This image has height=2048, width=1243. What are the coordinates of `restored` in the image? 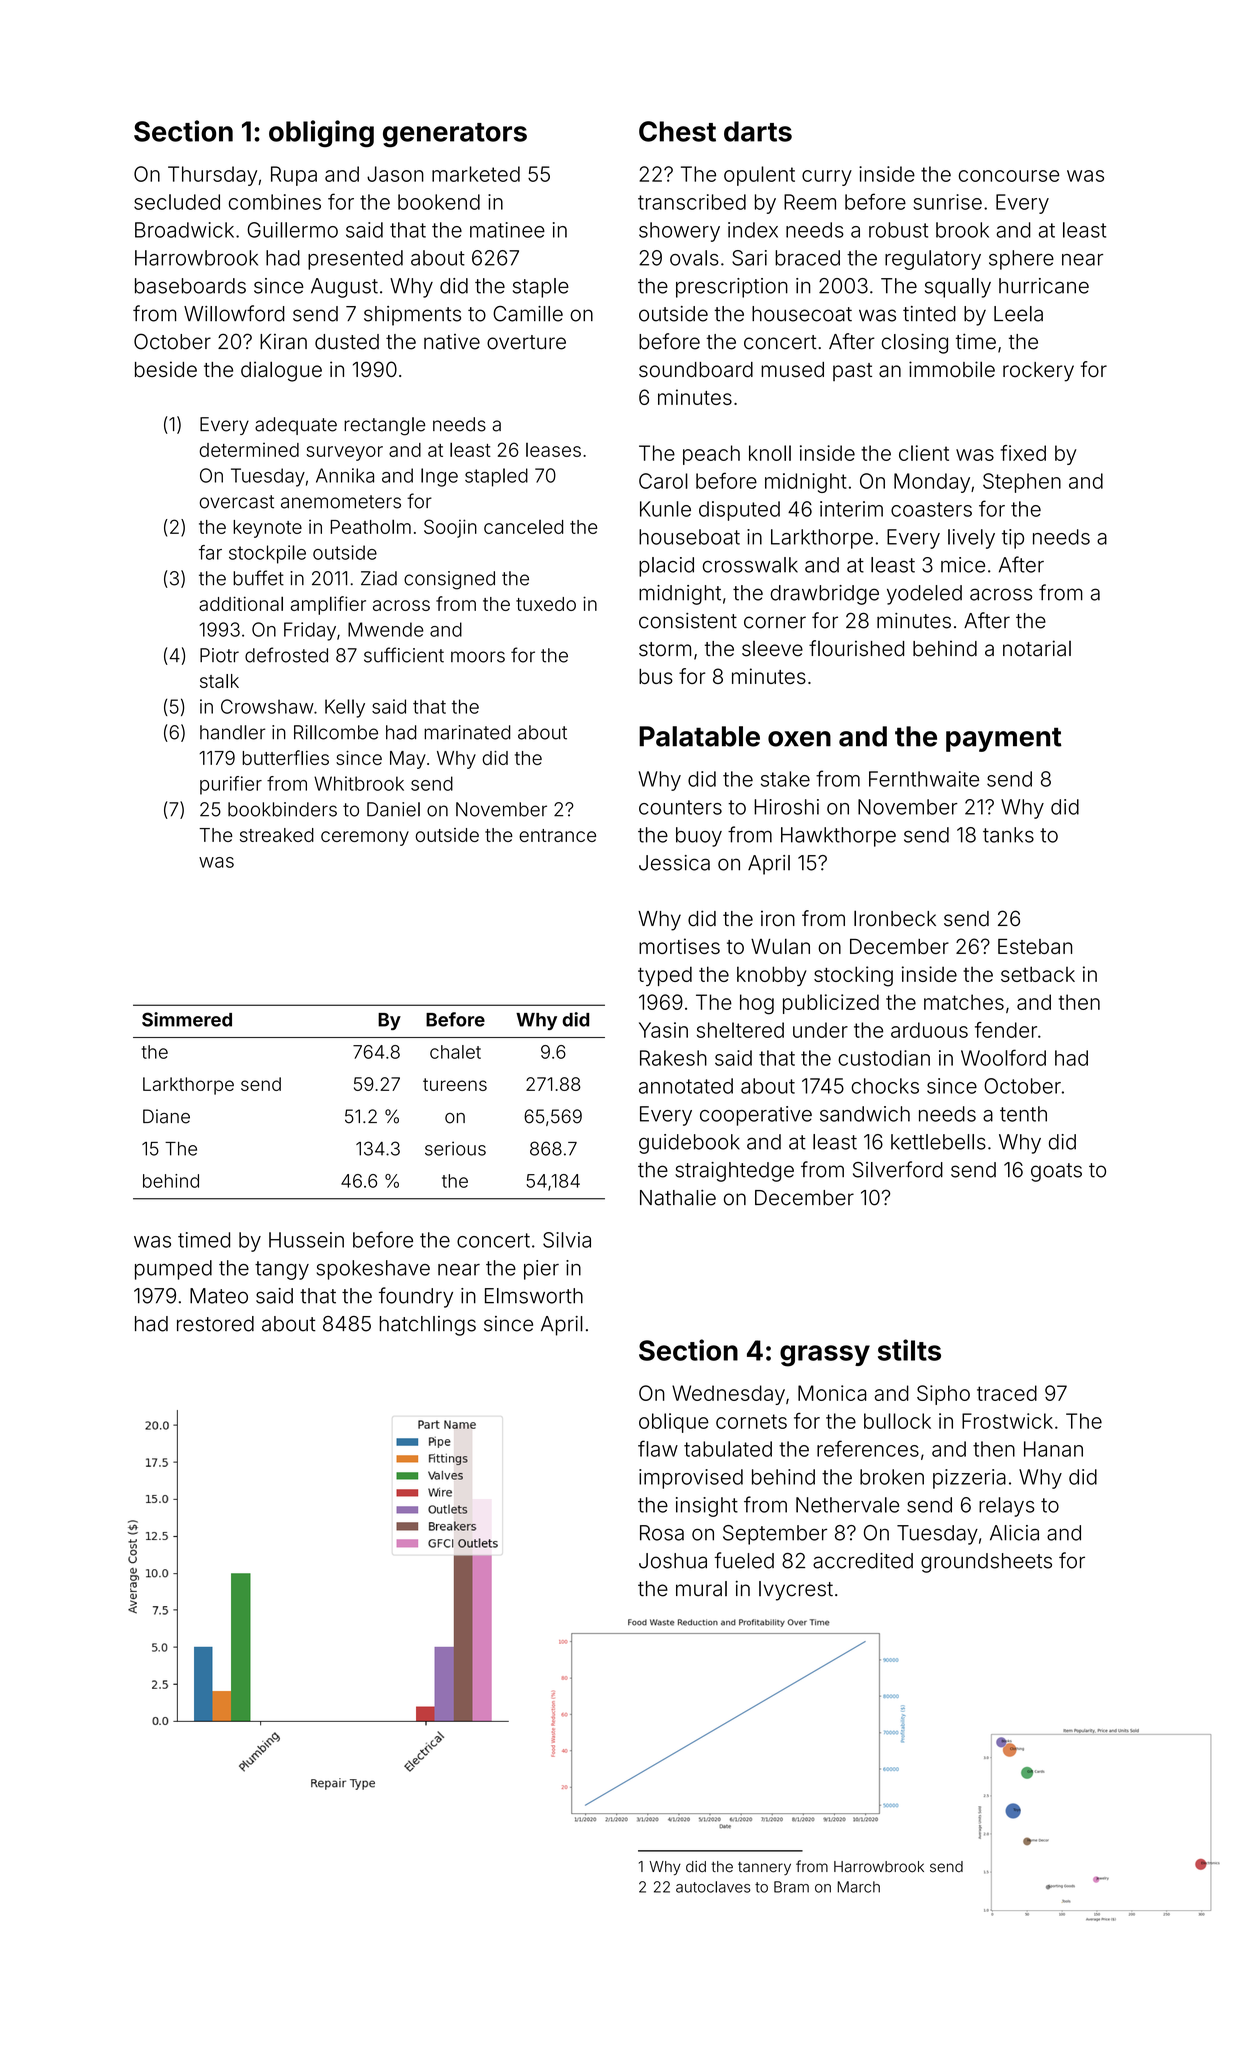 It's located at (215, 1324).
